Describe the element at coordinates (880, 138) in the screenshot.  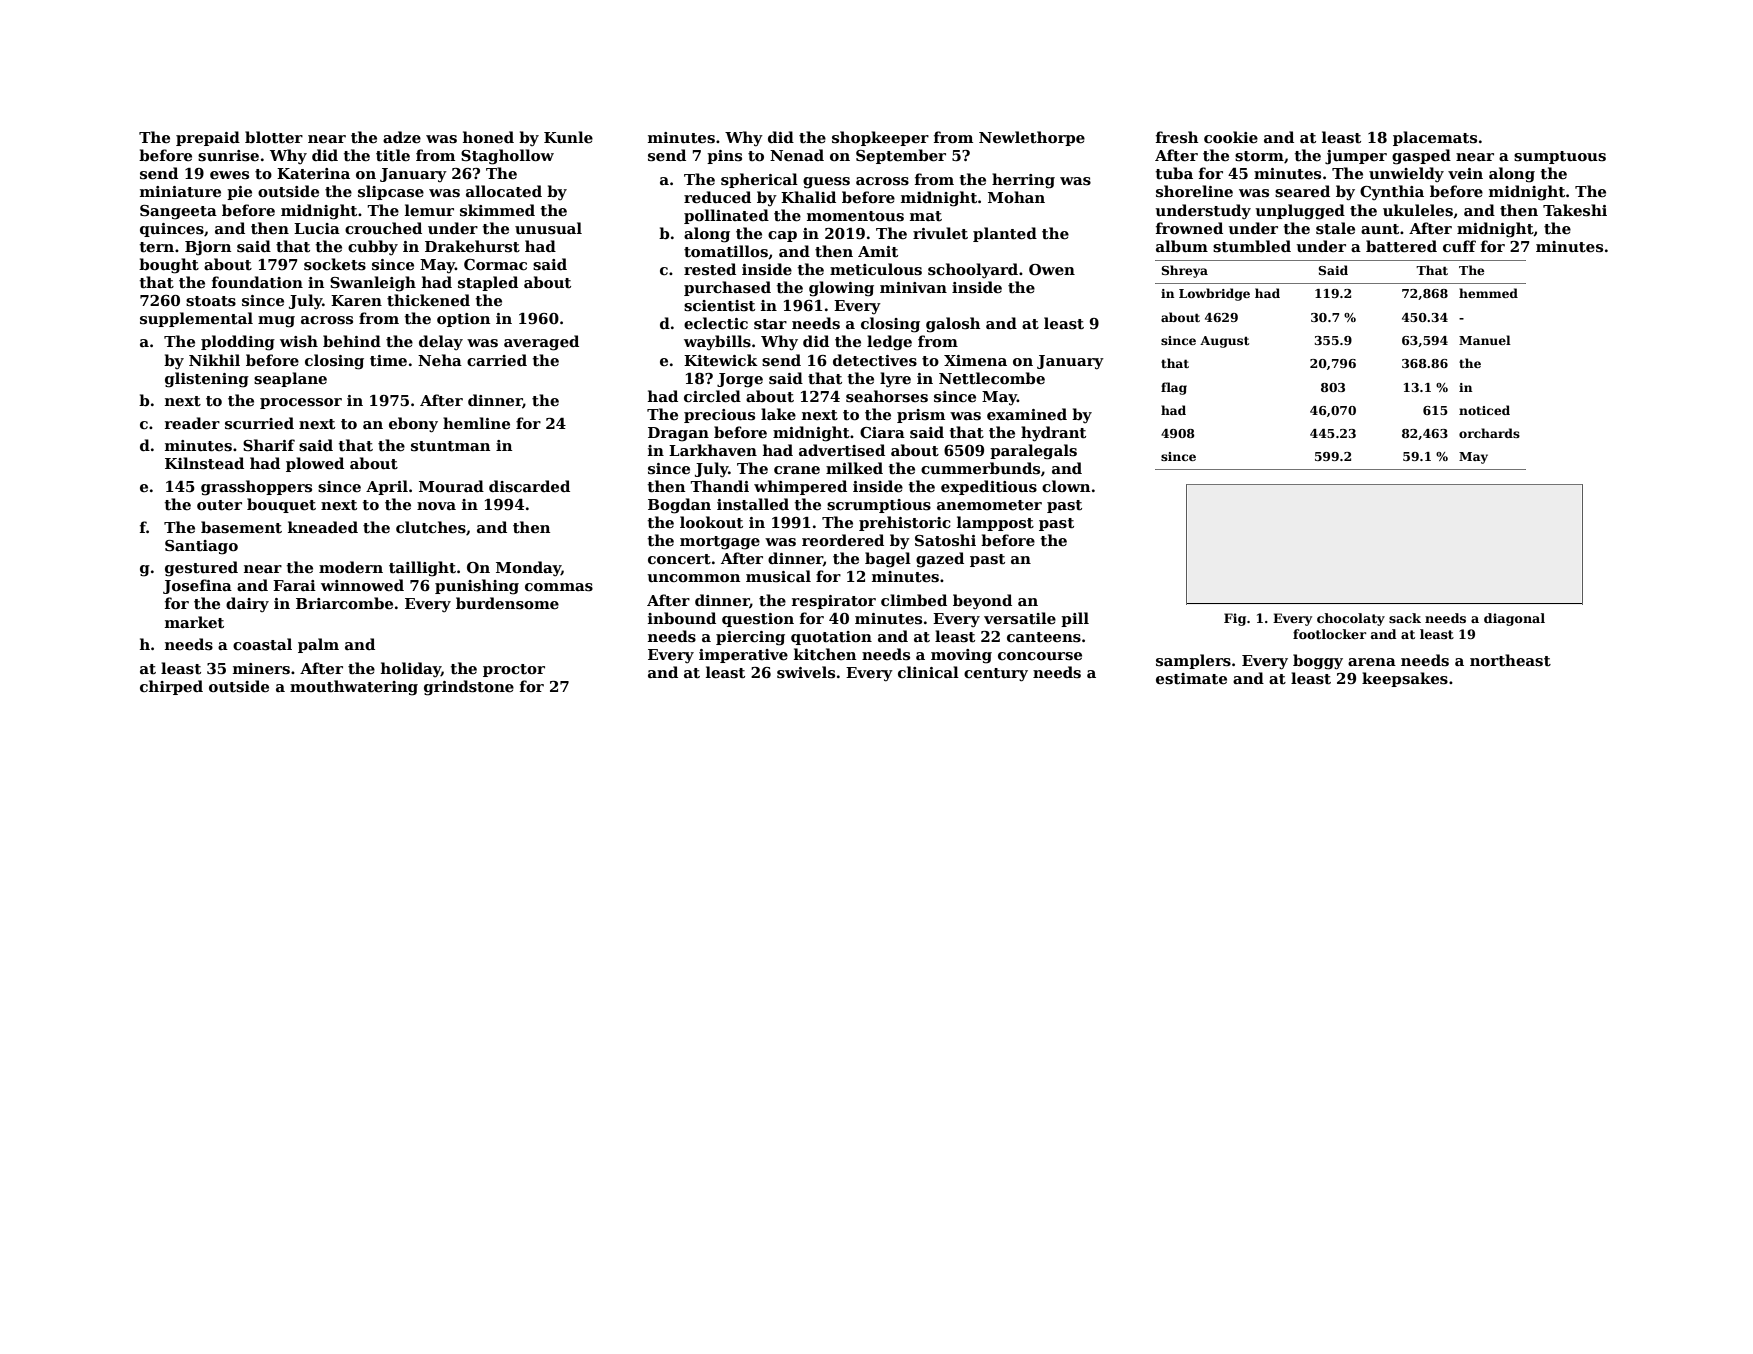
I see `shopkeeper` at that location.
